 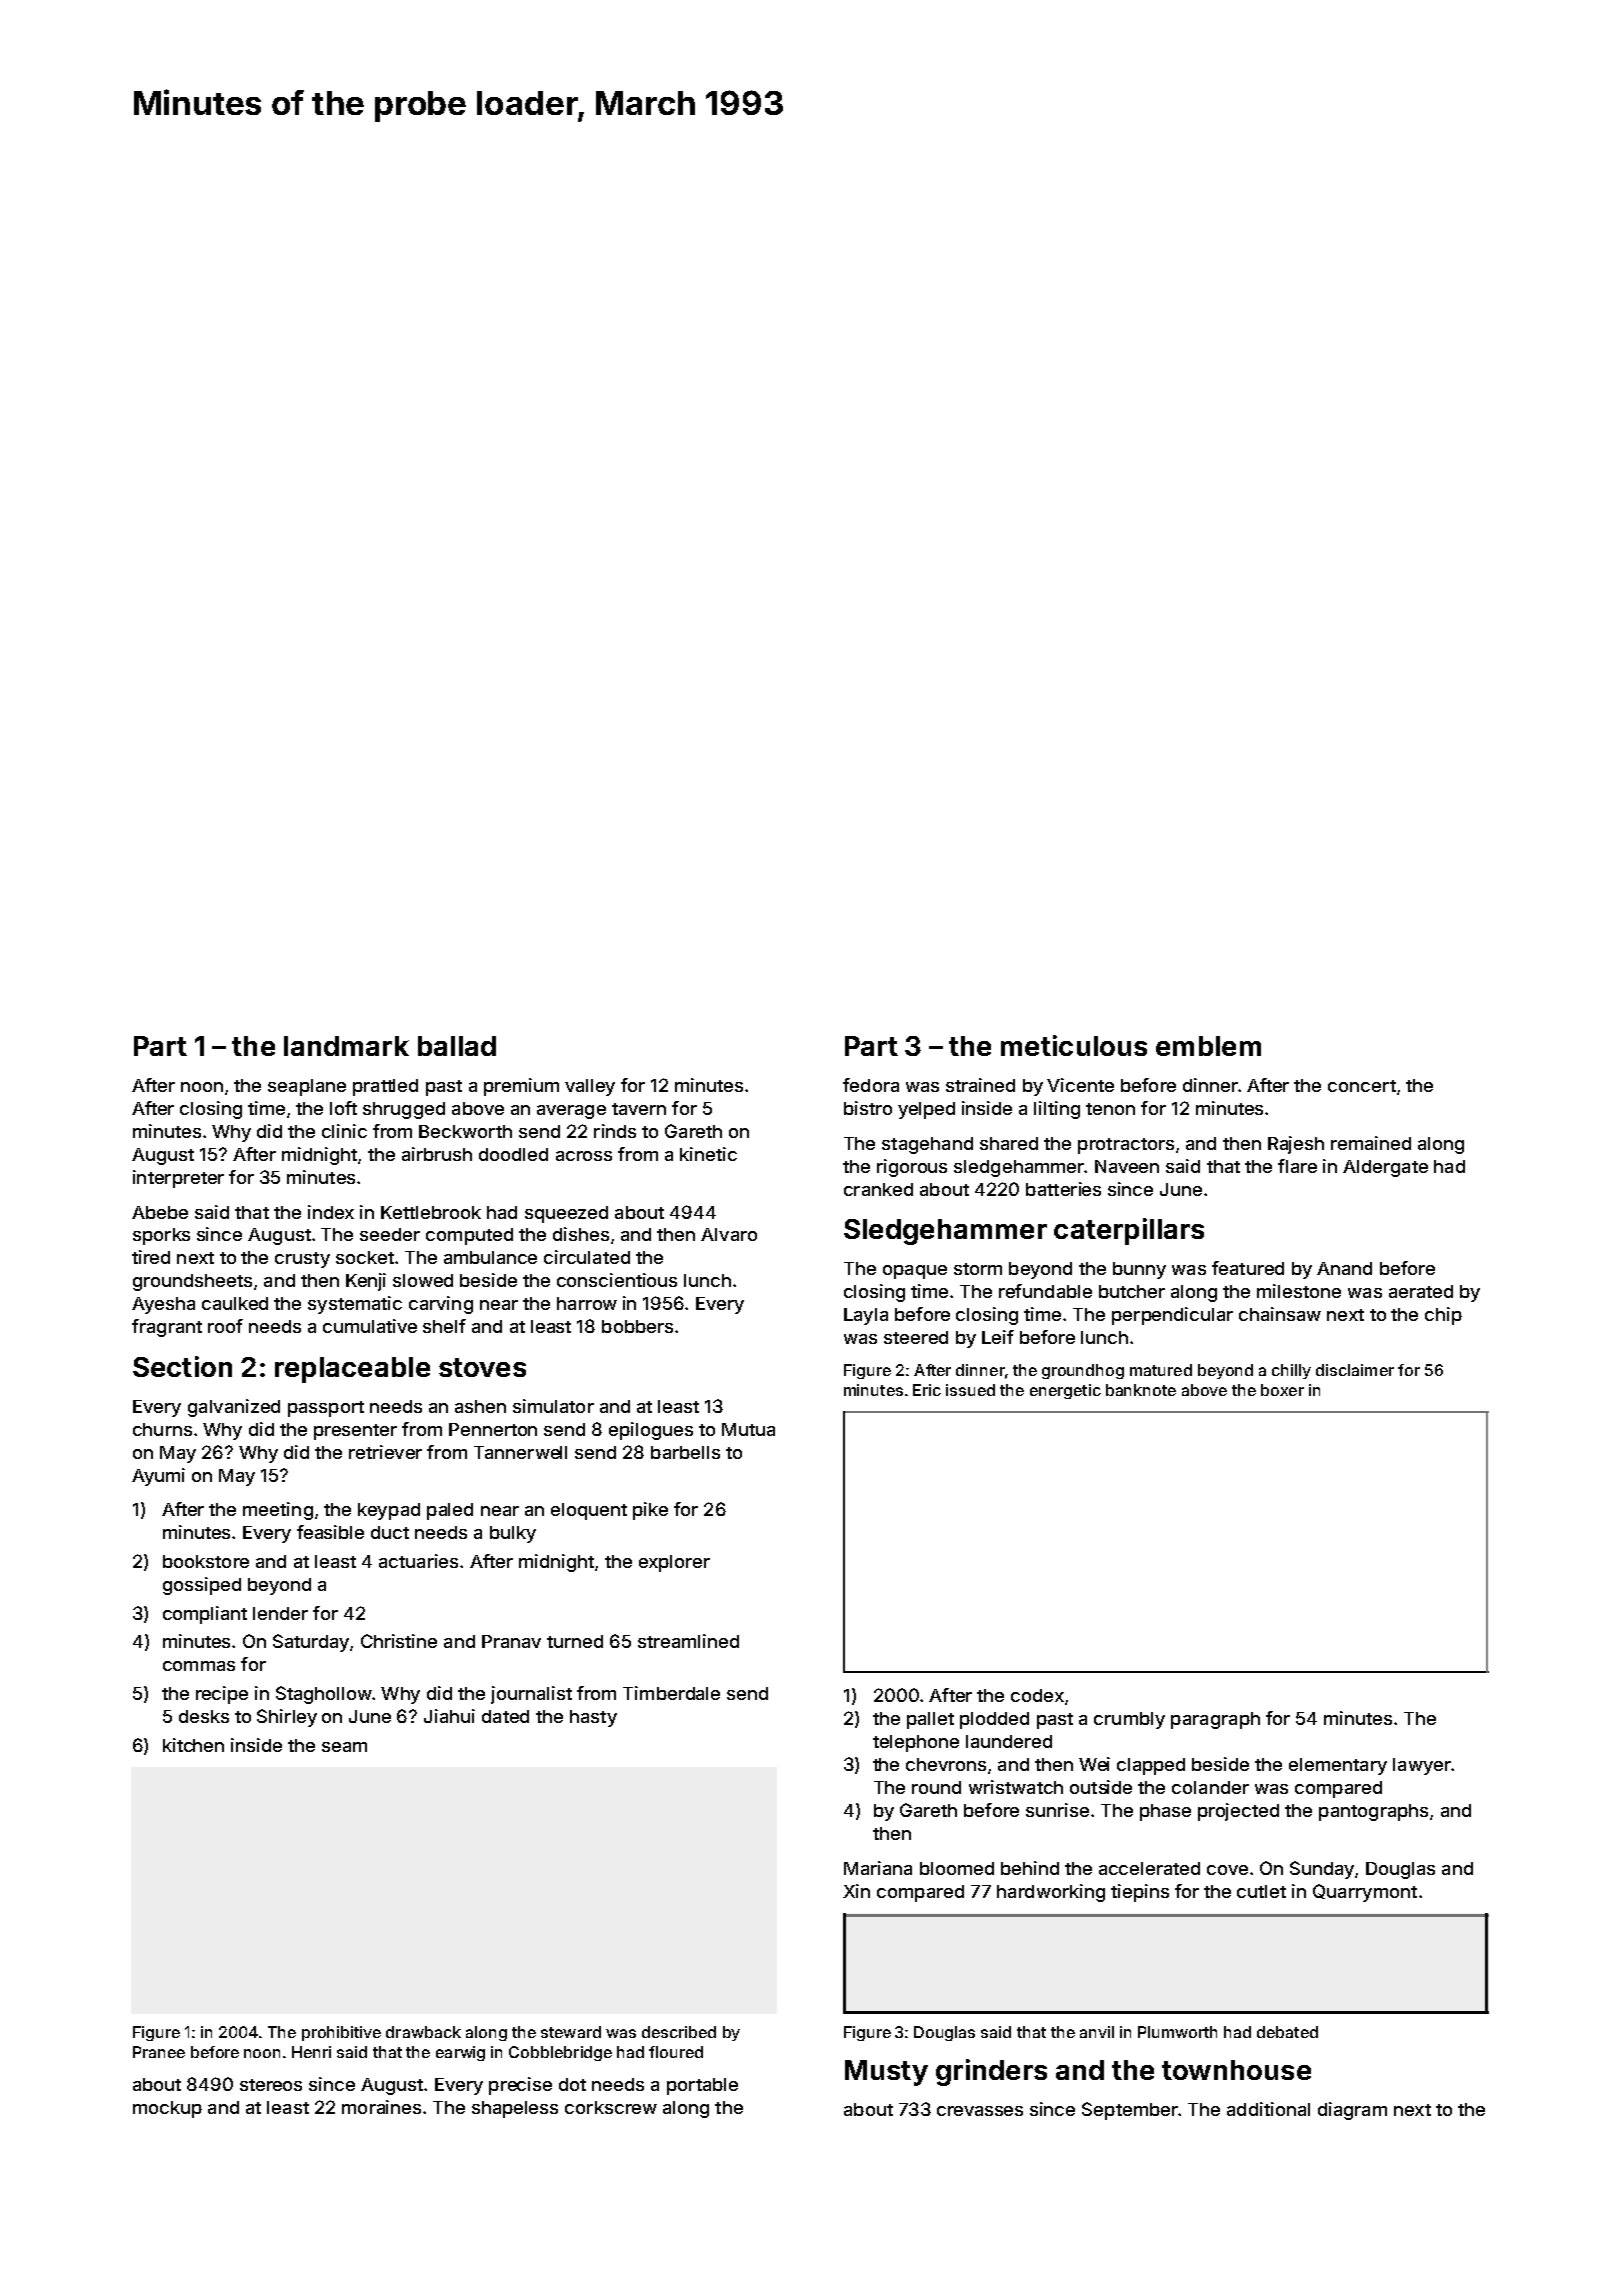 I want to click on steward, so click(x=571, y=2032).
